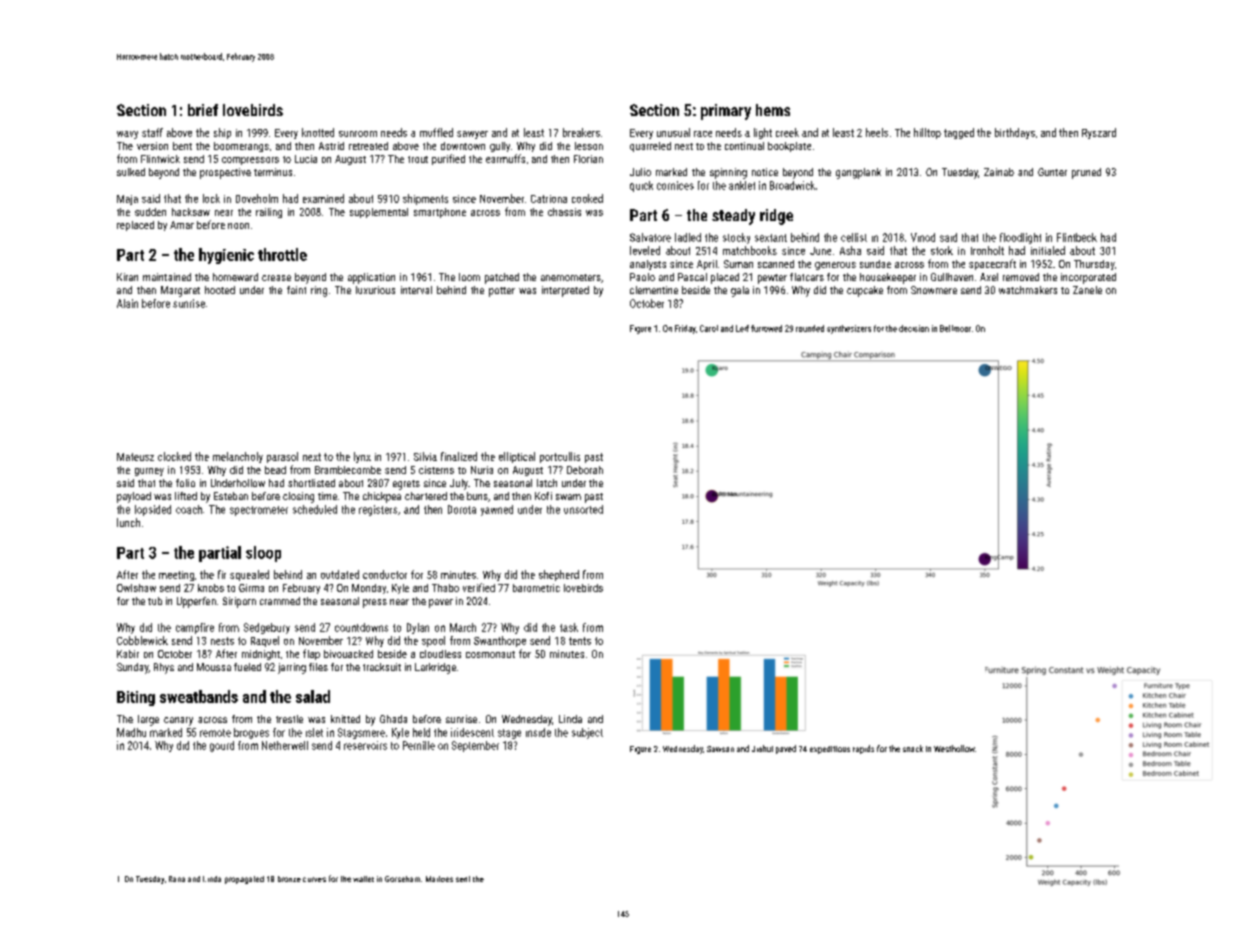 This screenshot has height=952, width=1233. I want to click on gourd, so click(222, 746).
